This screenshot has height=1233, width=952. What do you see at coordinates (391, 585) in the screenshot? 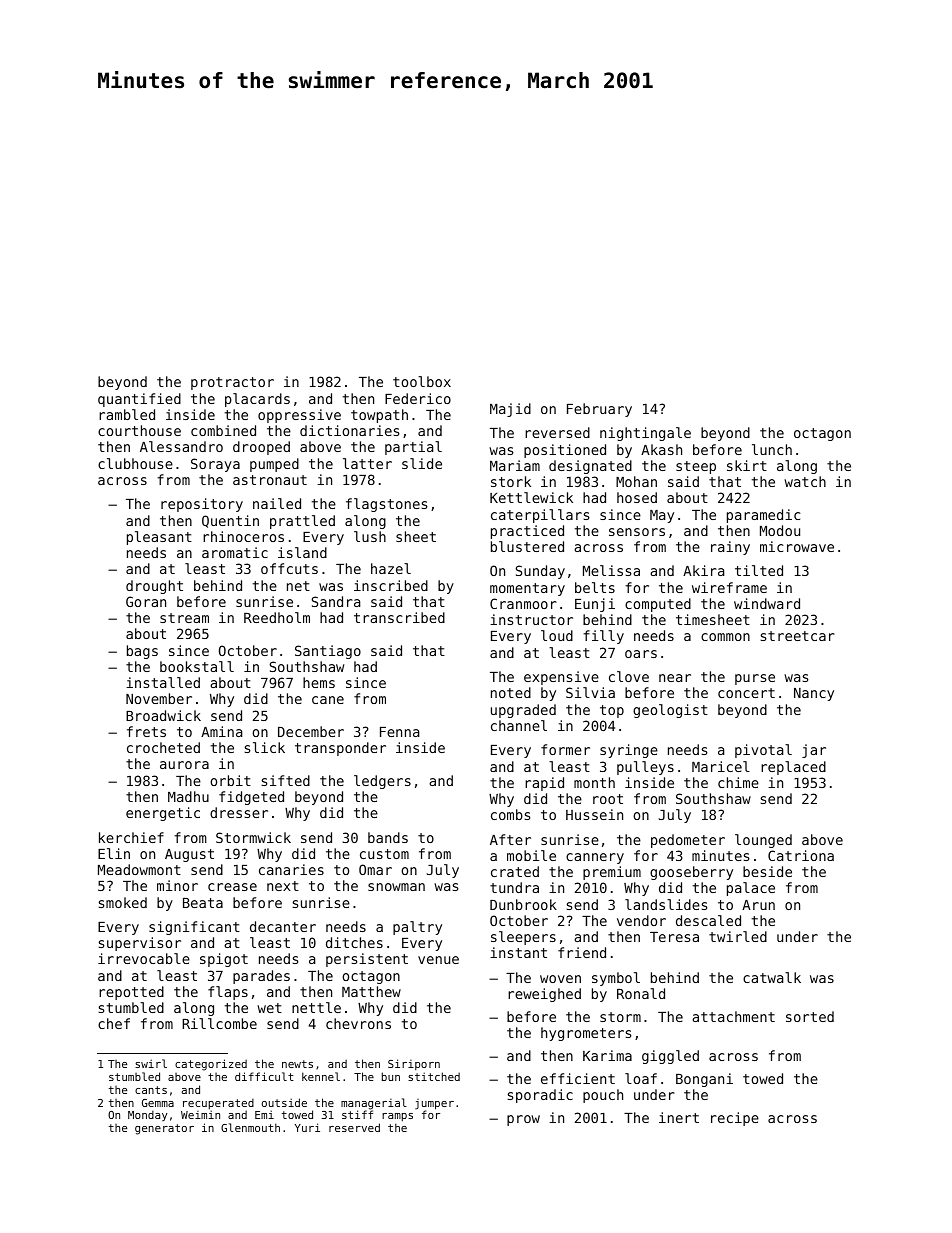
I see `inscribed` at bounding box center [391, 585].
